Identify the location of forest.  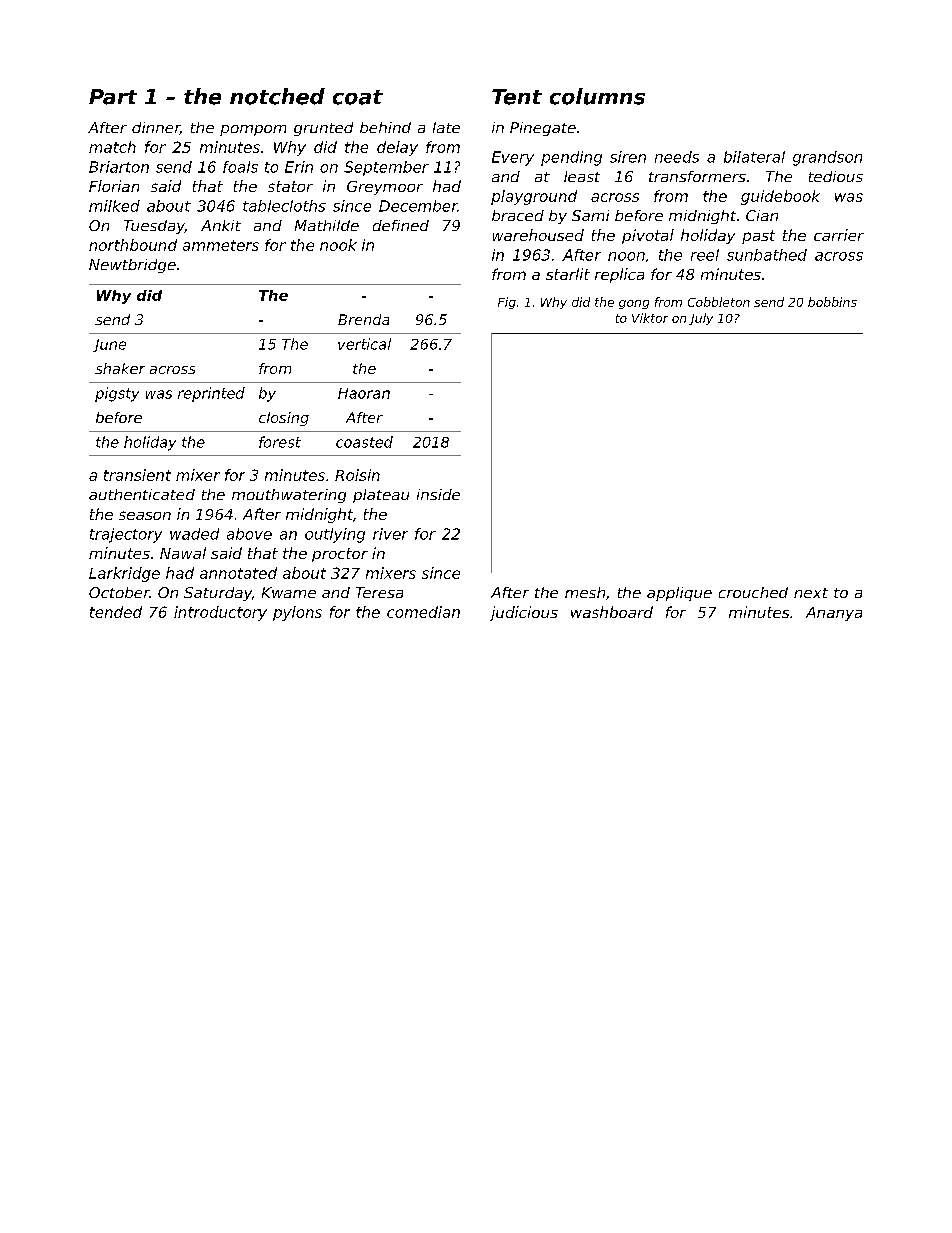
(280, 442).
